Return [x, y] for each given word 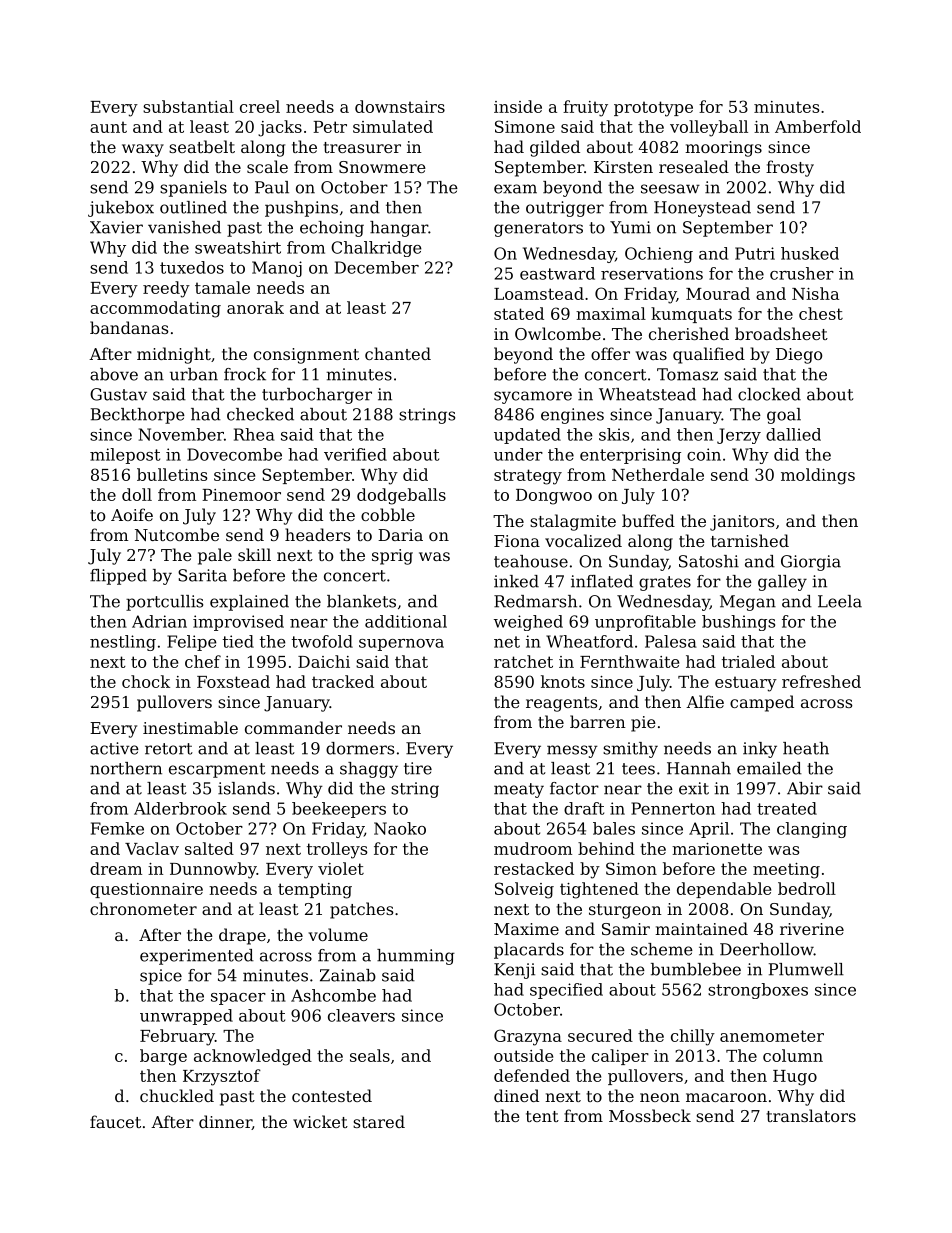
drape [242, 936]
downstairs [400, 106]
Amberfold [818, 126]
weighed [528, 623]
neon [660, 1097]
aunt [108, 127]
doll [137, 494]
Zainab [348, 975]
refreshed [821, 681]
